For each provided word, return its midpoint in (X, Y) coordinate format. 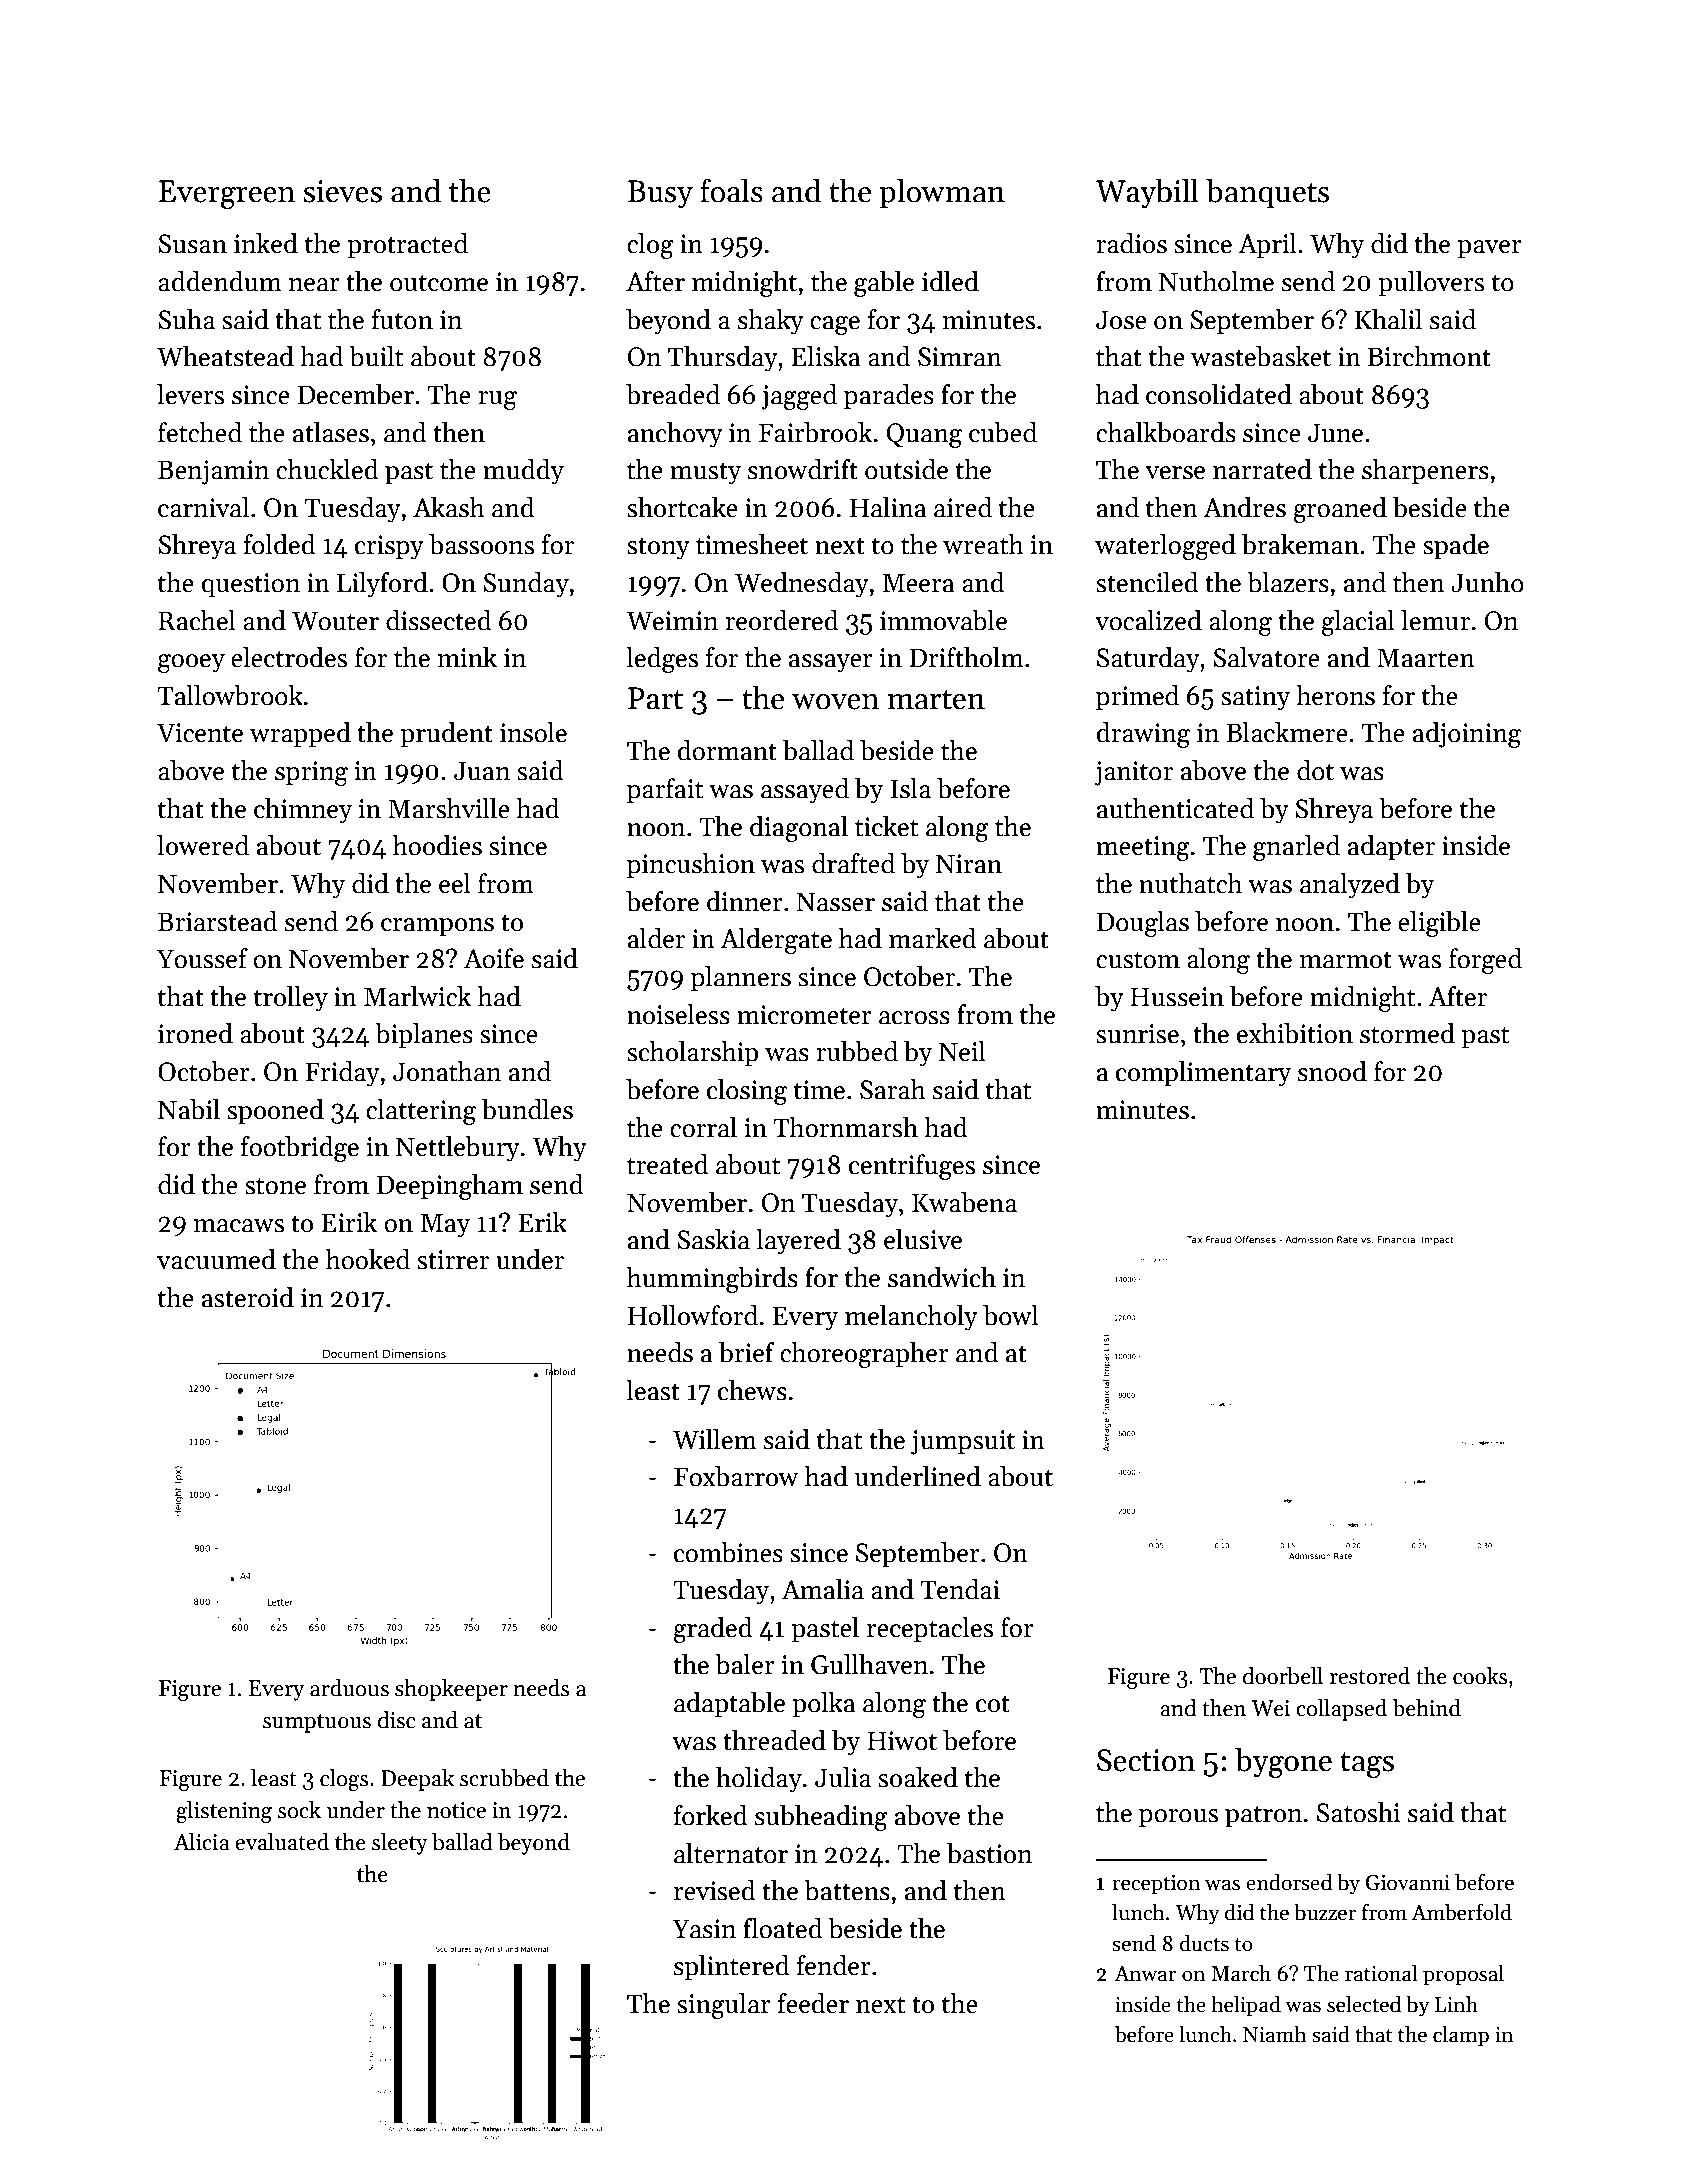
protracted (407, 246)
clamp (1461, 2036)
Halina (888, 507)
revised (714, 1890)
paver (1489, 249)
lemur (1435, 620)
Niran (969, 864)
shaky (771, 322)
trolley (291, 999)
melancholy (911, 1318)
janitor (1134, 773)
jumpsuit (963, 1442)
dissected (438, 620)
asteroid (248, 1297)
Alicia (202, 1842)
